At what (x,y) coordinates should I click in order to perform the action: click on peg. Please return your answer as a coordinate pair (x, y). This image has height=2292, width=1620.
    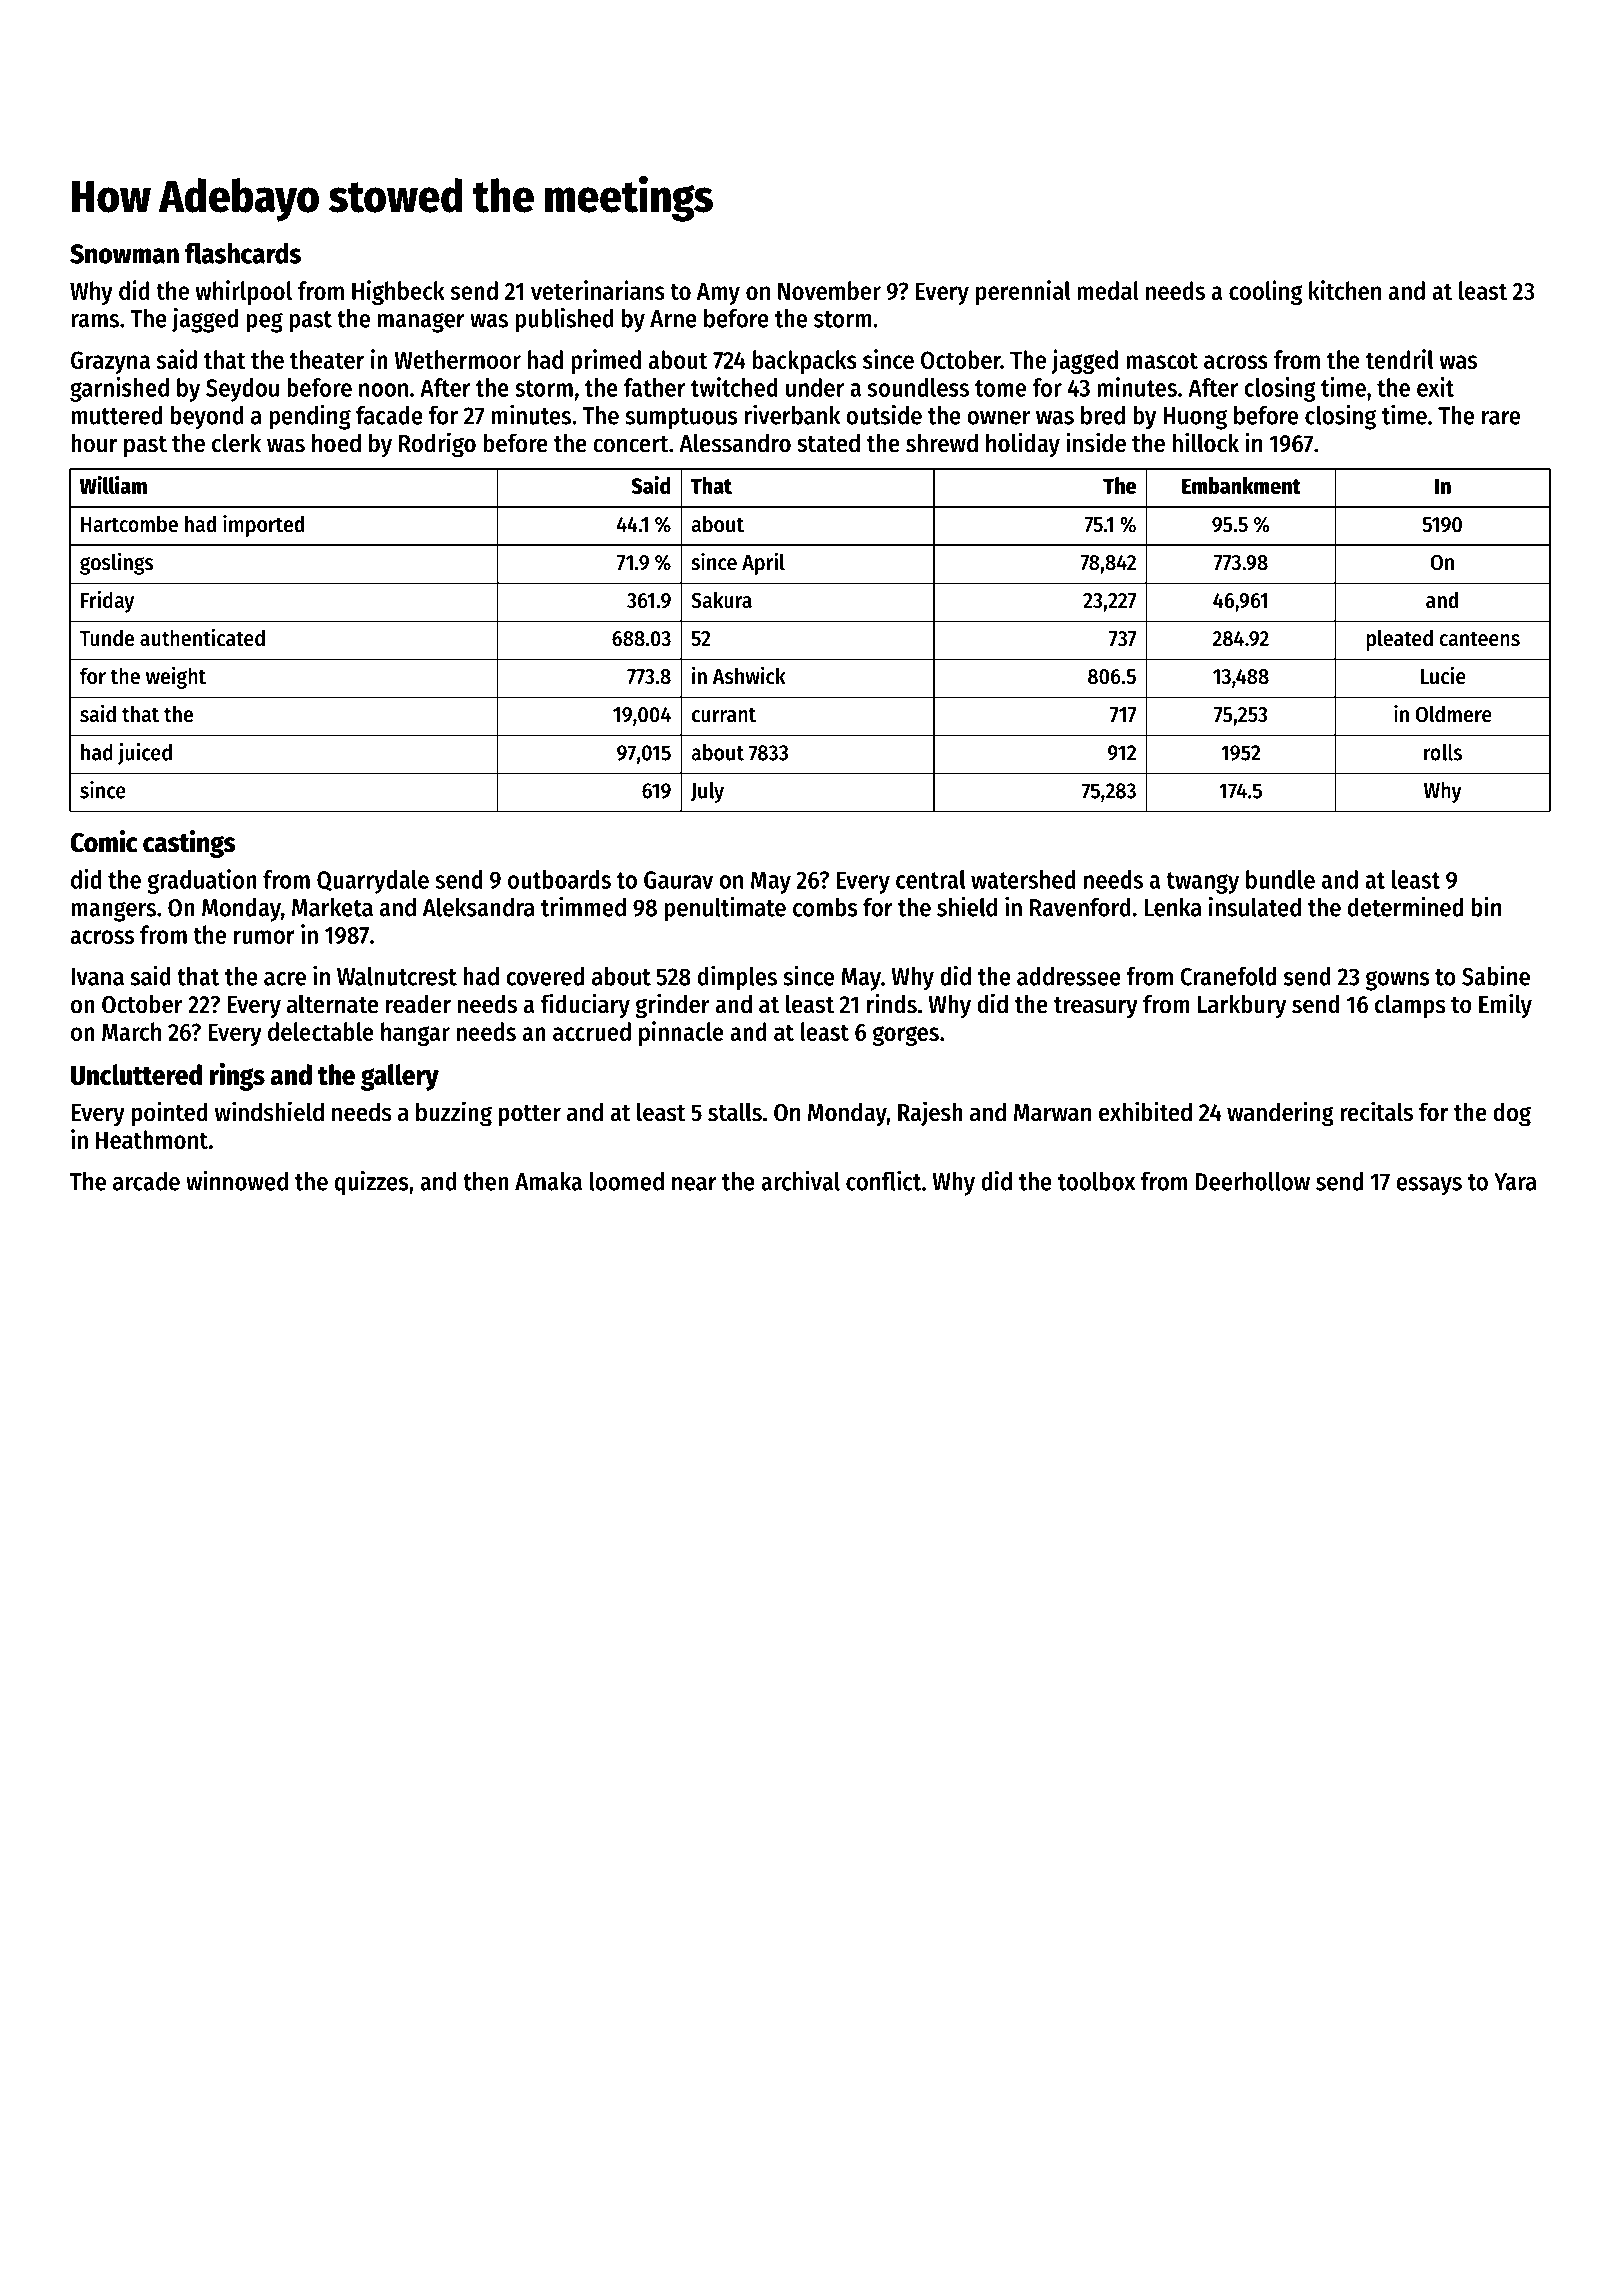
    Looking at the image, I should click on (265, 323).
